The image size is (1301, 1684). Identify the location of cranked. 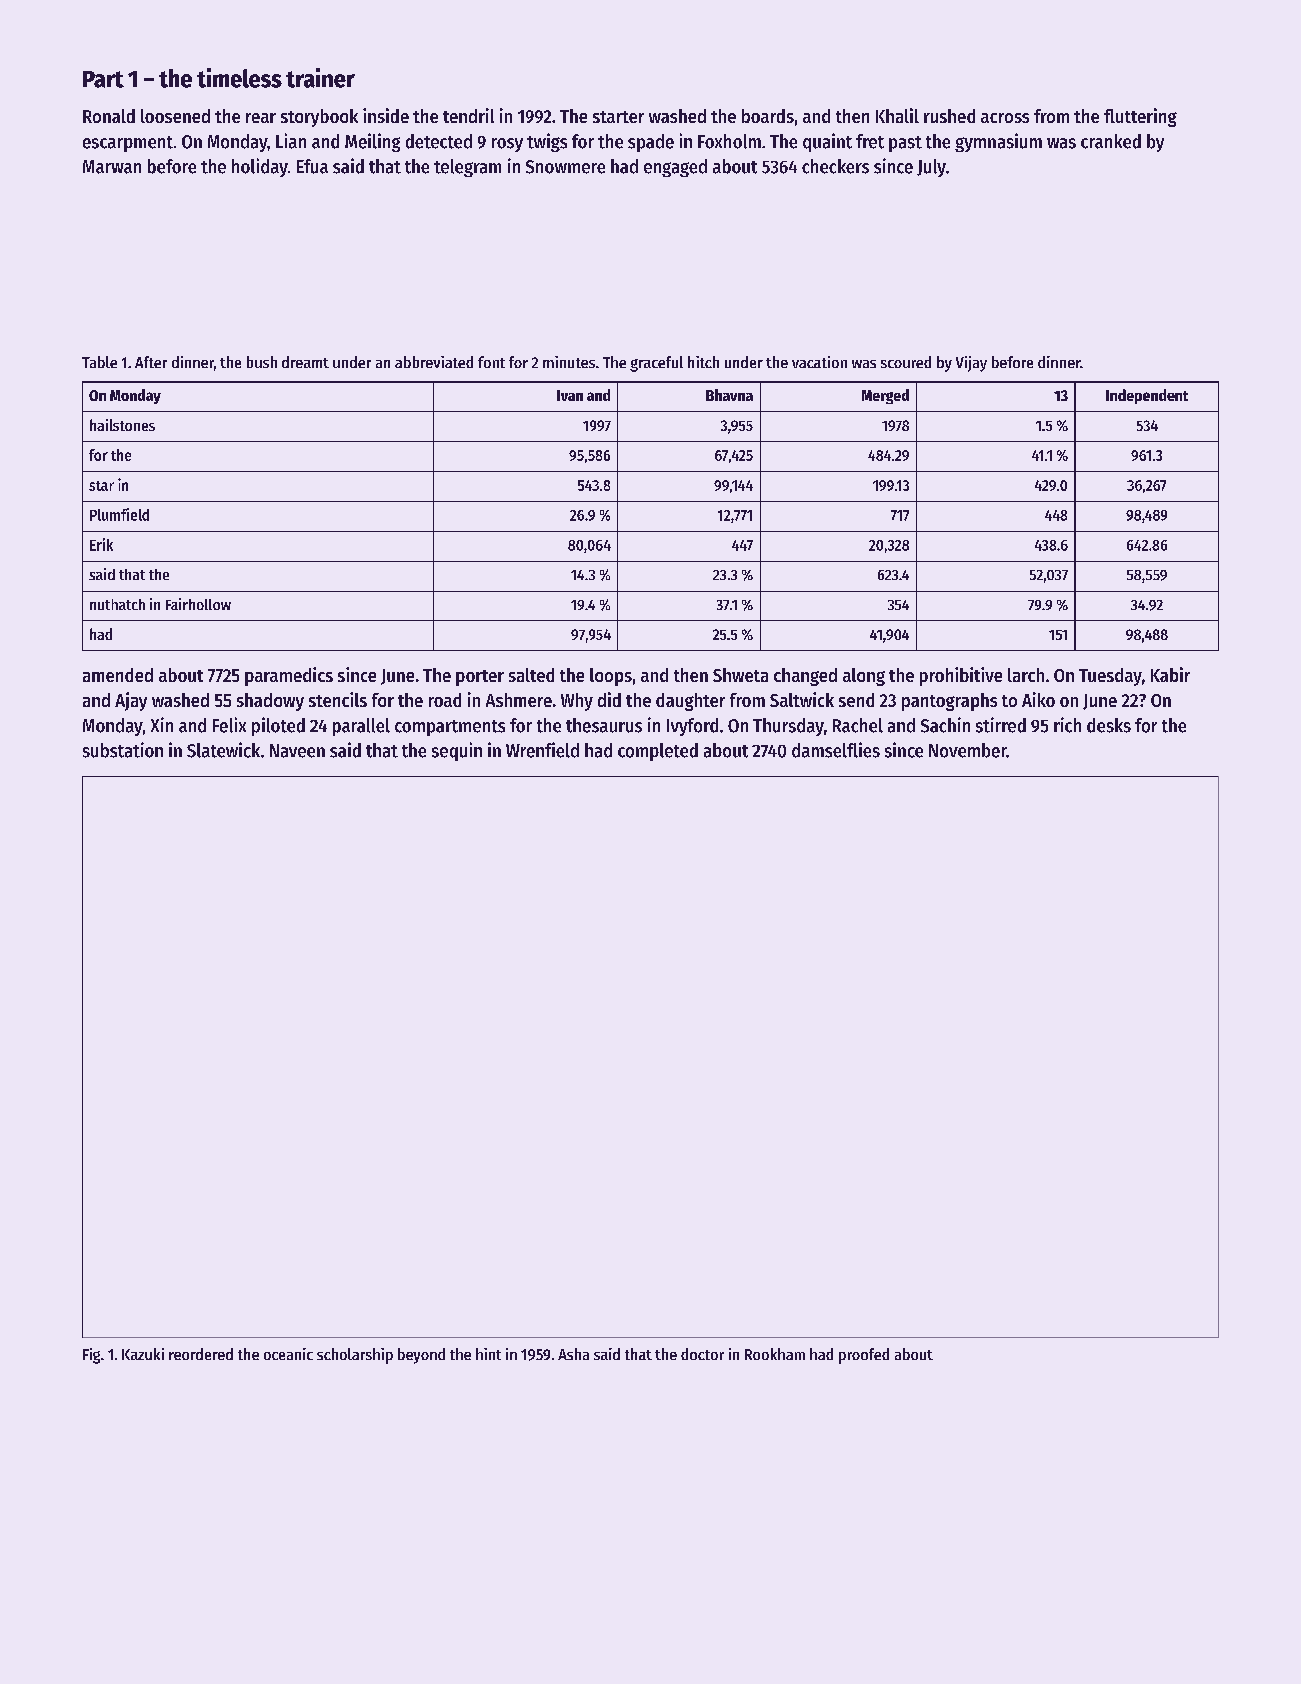
(1111, 141).
